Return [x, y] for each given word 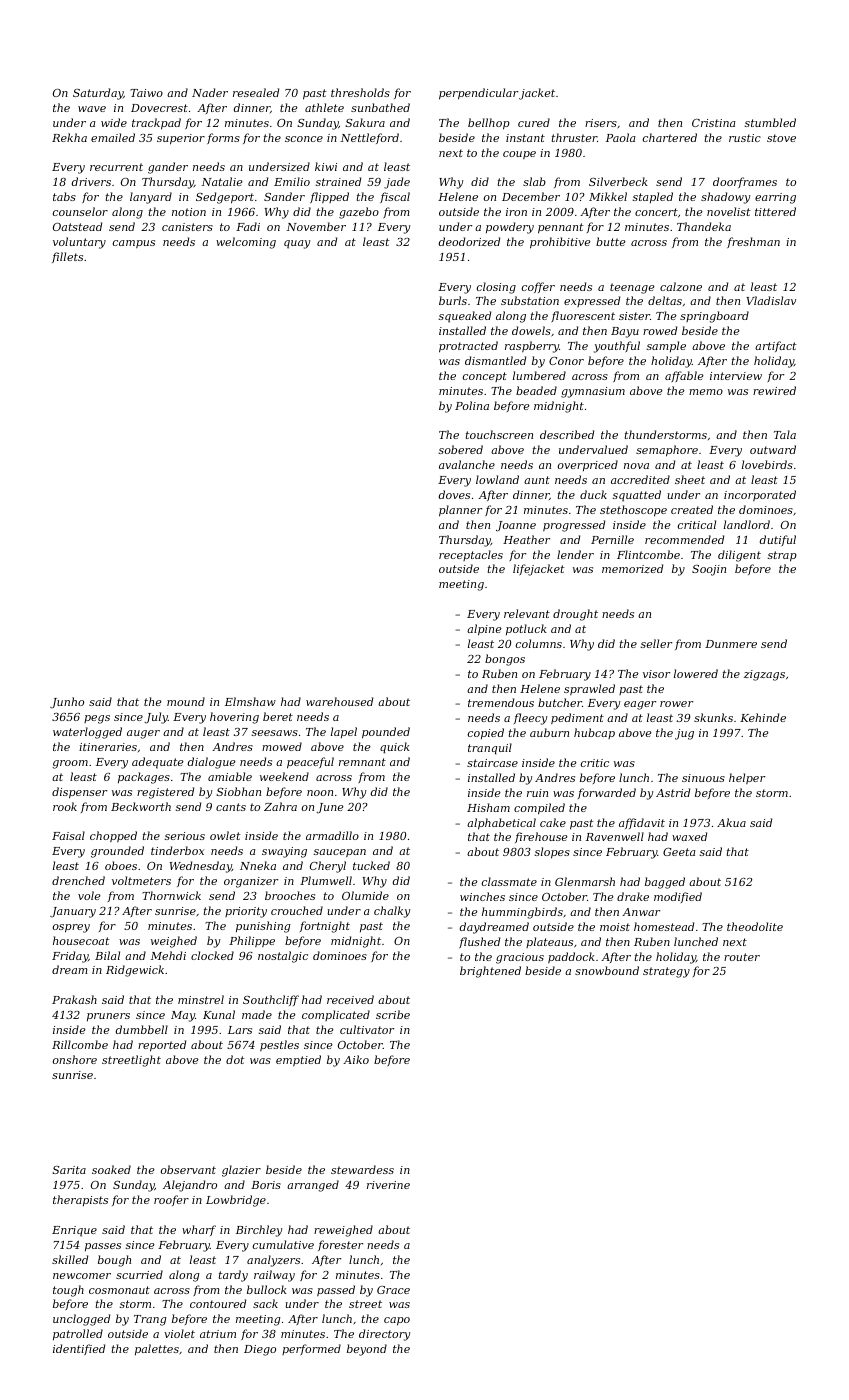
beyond [367, 1350]
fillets [67, 257]
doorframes [745, 182]
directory [384, 1335]
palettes [157, 1349]
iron [516, 212]
